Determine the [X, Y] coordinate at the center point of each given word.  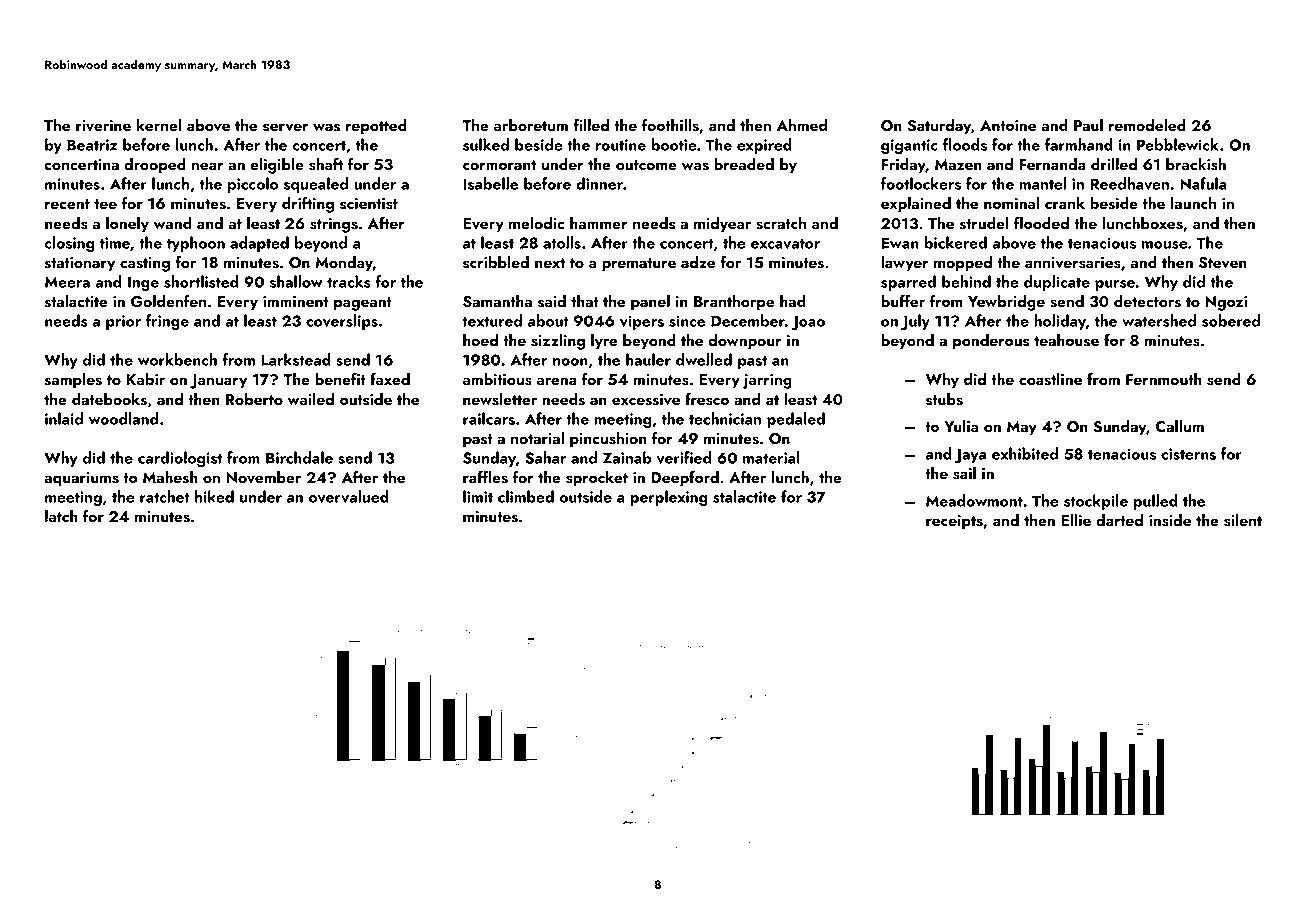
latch [61, 516]
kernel [159, 125]
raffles [485, 477]
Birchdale [299, 457]
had [793, 301]
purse [1115, 285]
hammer [599, 223]
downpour [745, 342]
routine [620, 145]
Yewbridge [1006, 303]
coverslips [342, 322]
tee [105, 204]
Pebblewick [1178, 144]
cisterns [1188, 454]
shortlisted [201, 281]
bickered [955, 242]
